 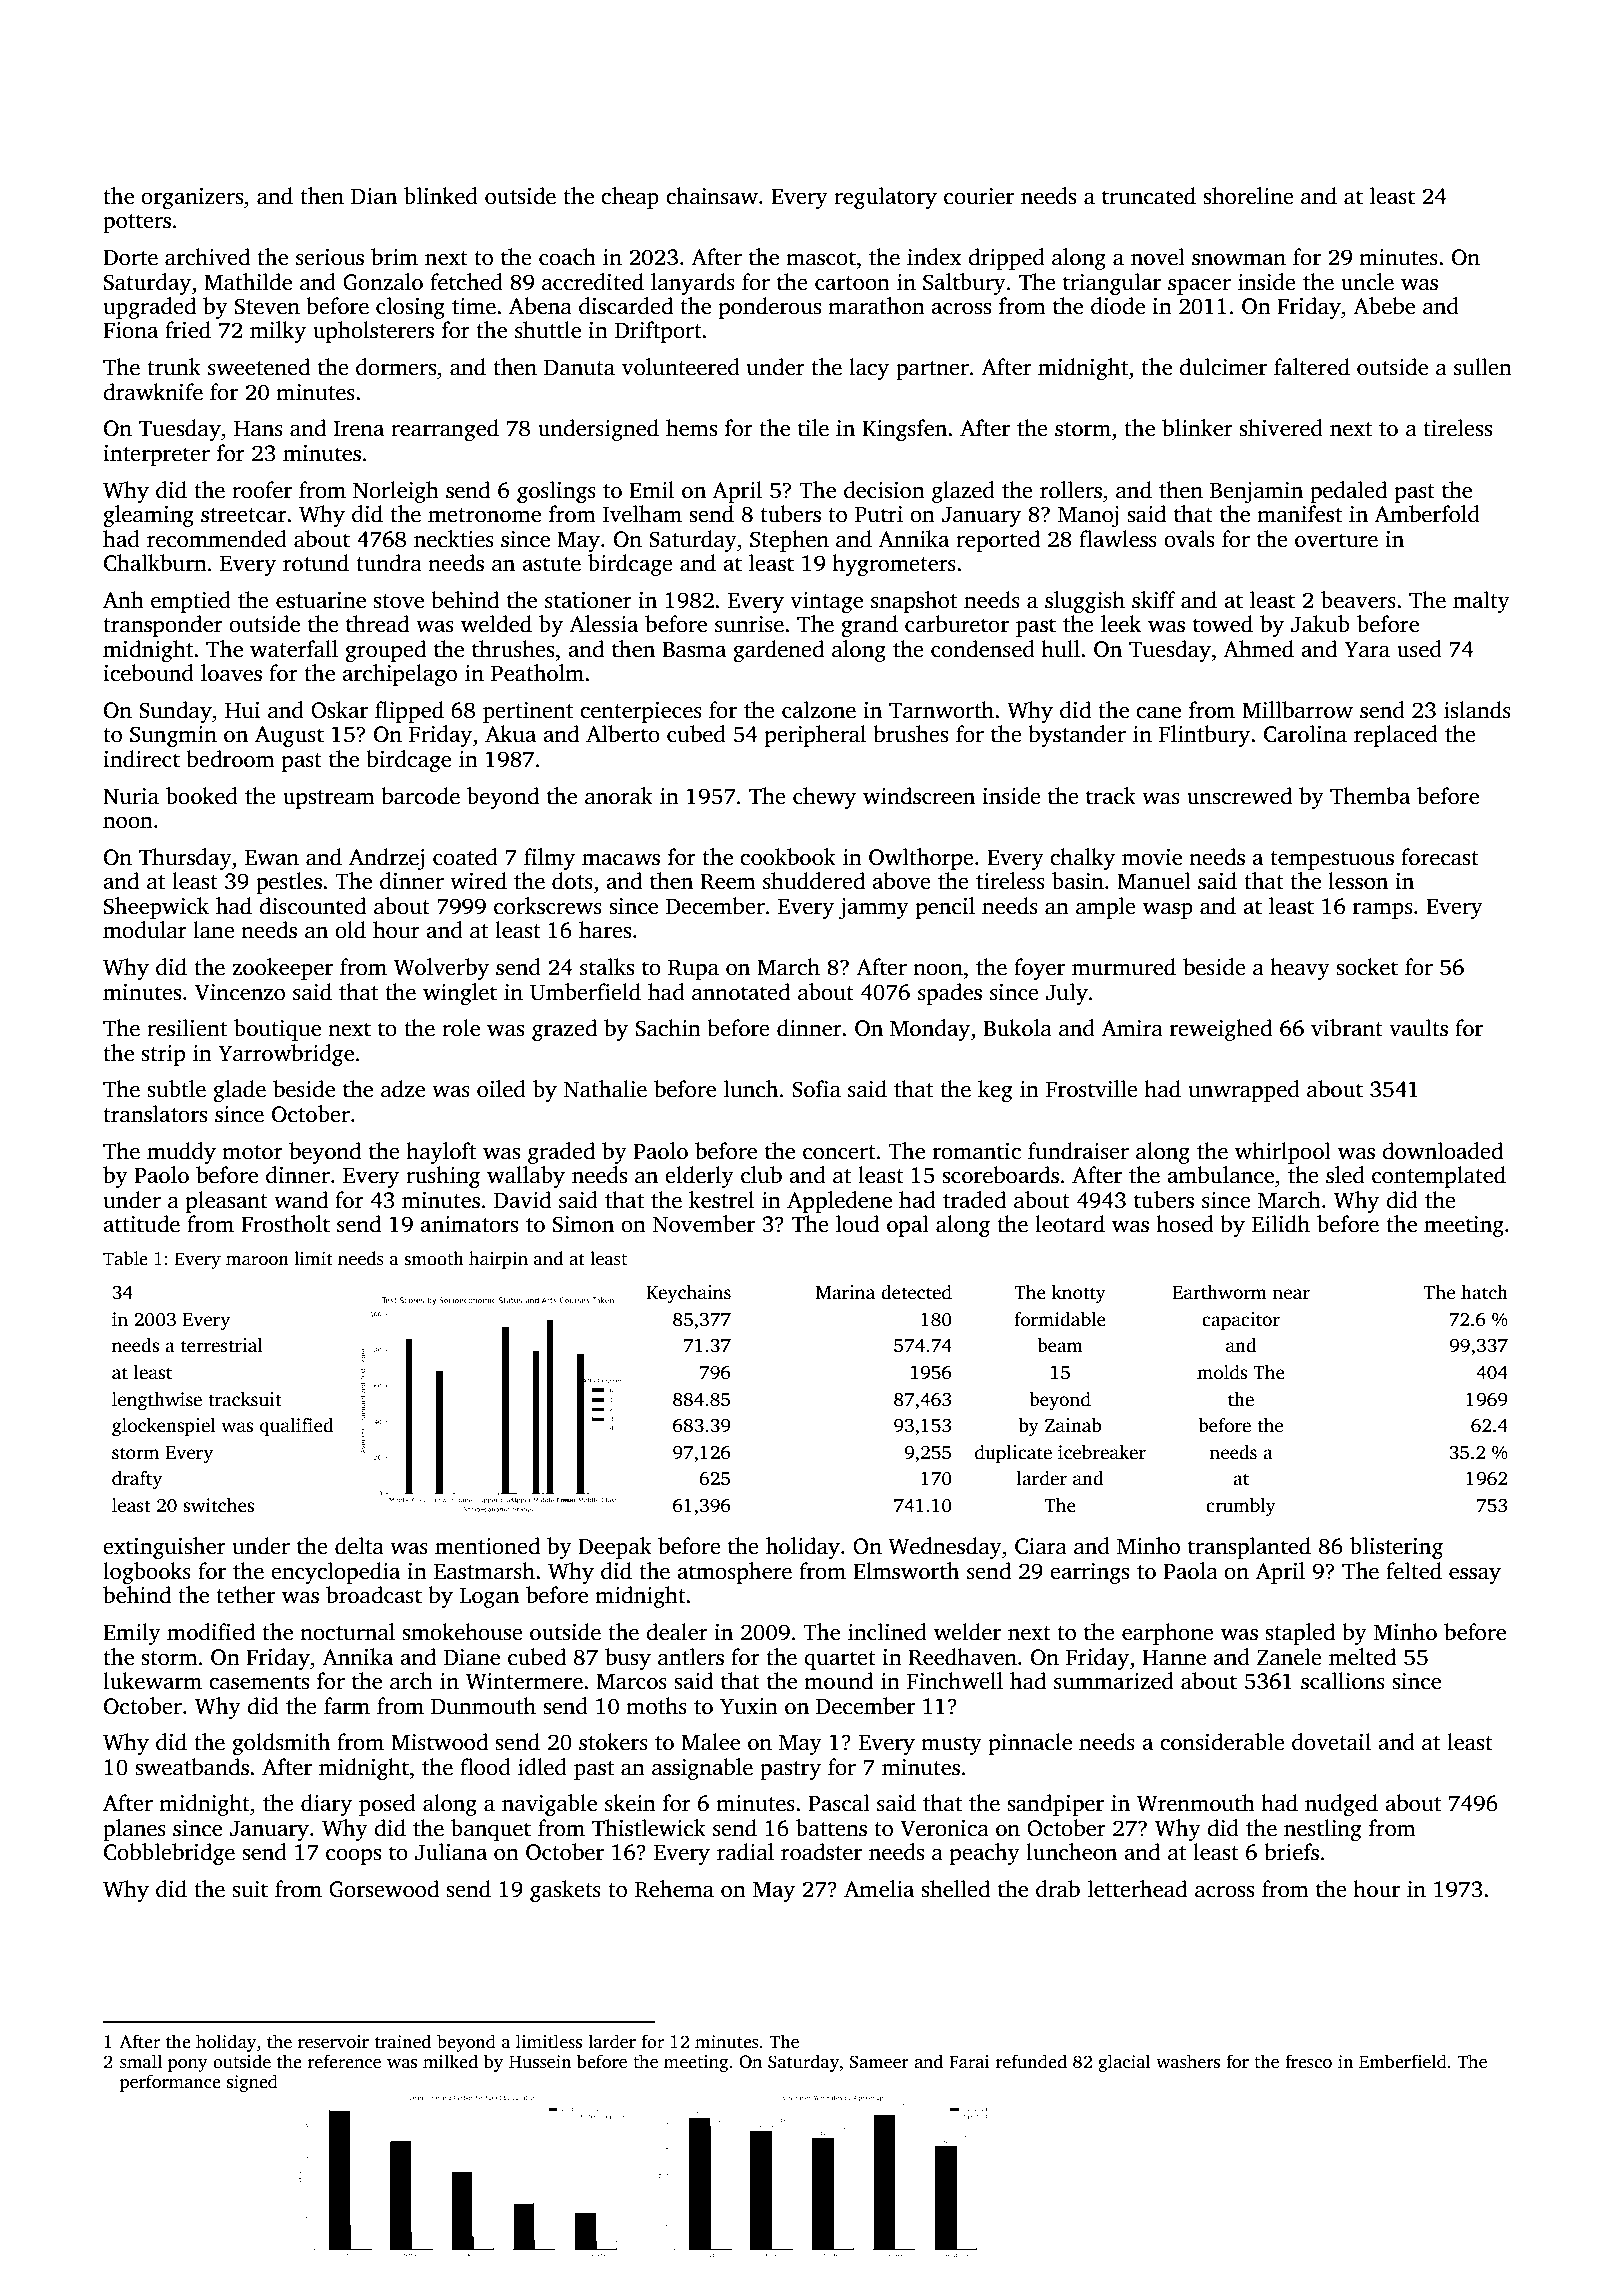 What do you see at coordinates (1082, 859) in the document?
I see `chalky` at bounding box center [1082, 859].
